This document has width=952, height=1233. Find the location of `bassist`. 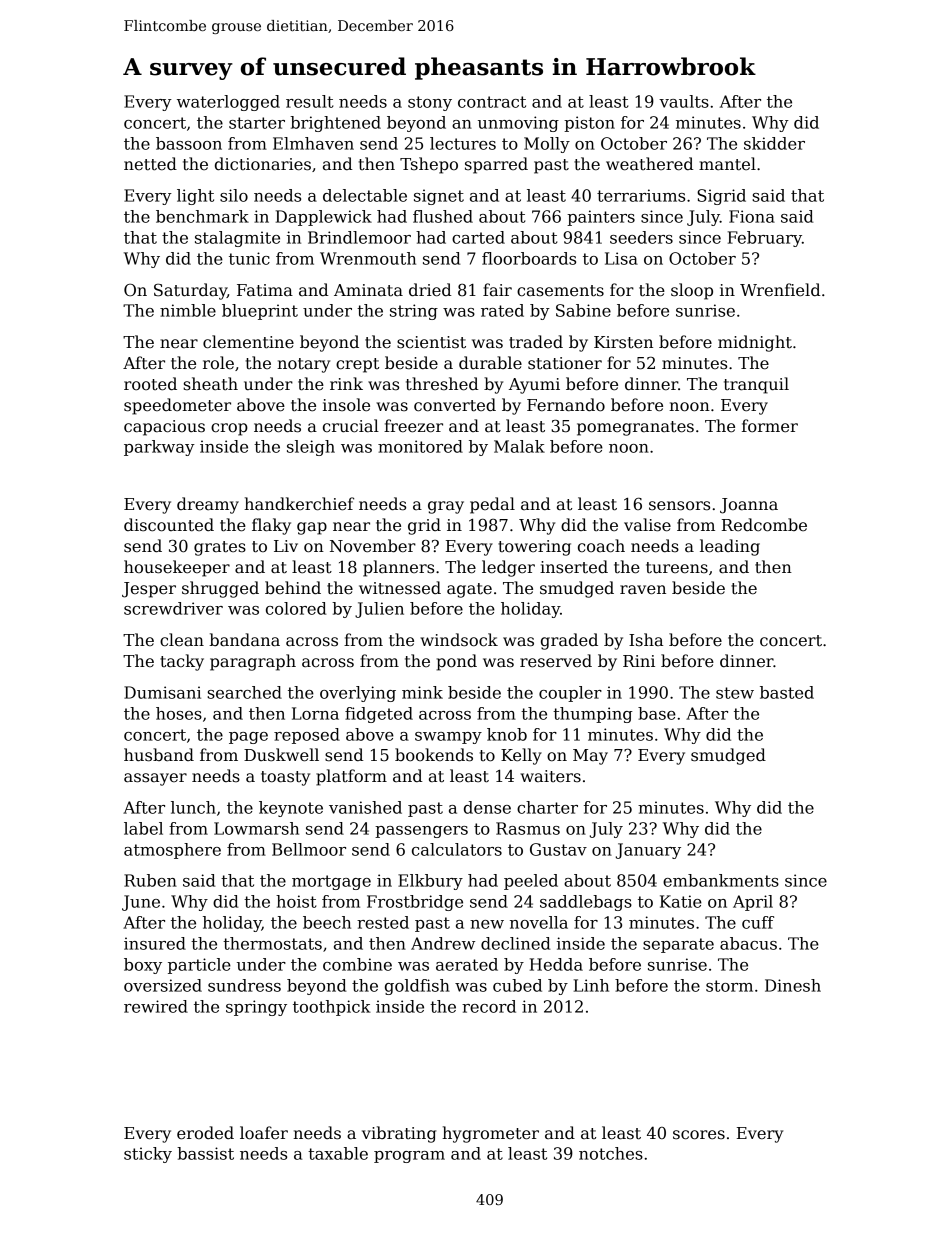

bassist is located at coordinates (205, 1153).
